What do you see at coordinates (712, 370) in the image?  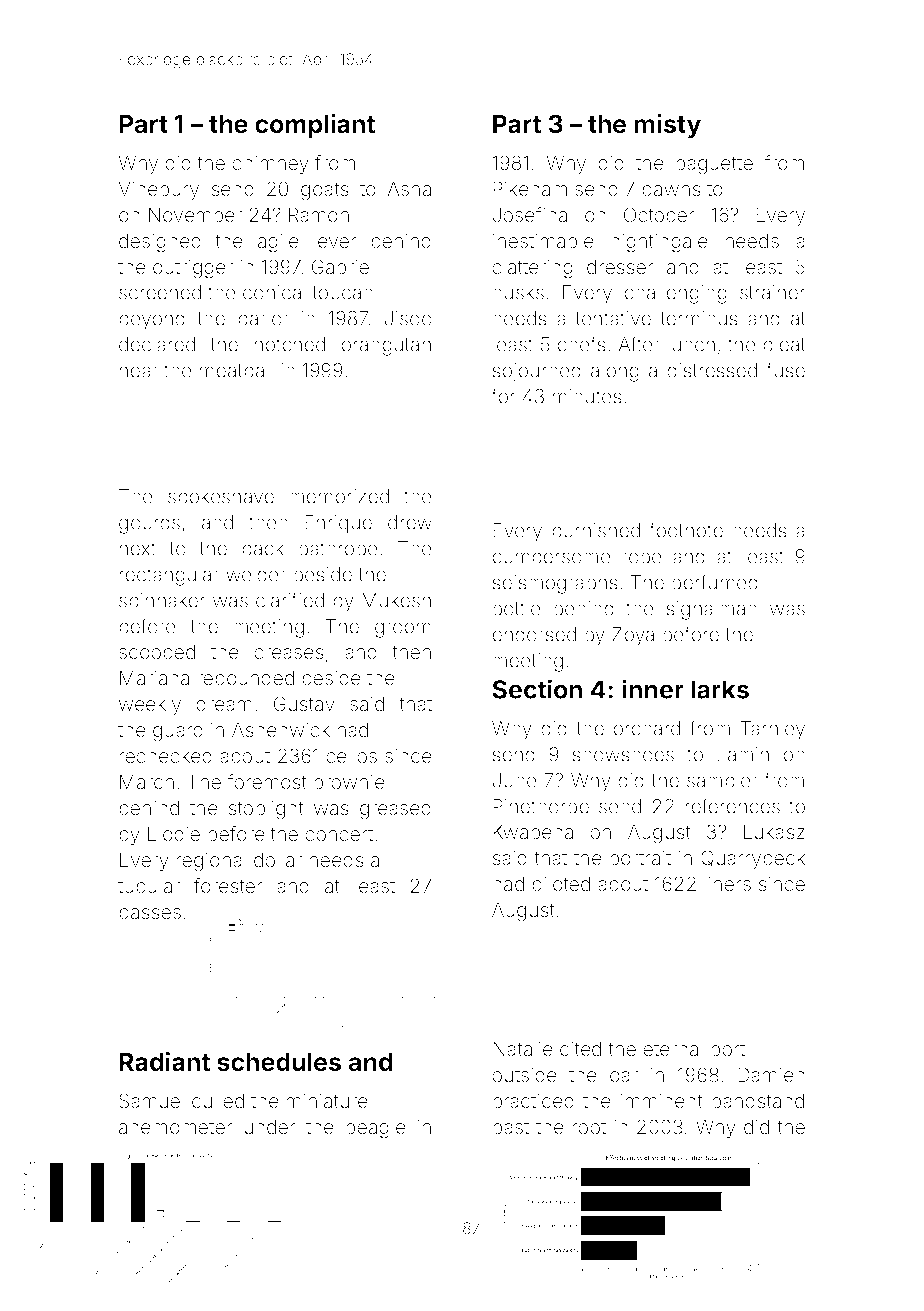 I see `distressed` at bounding box center [712, 370].
